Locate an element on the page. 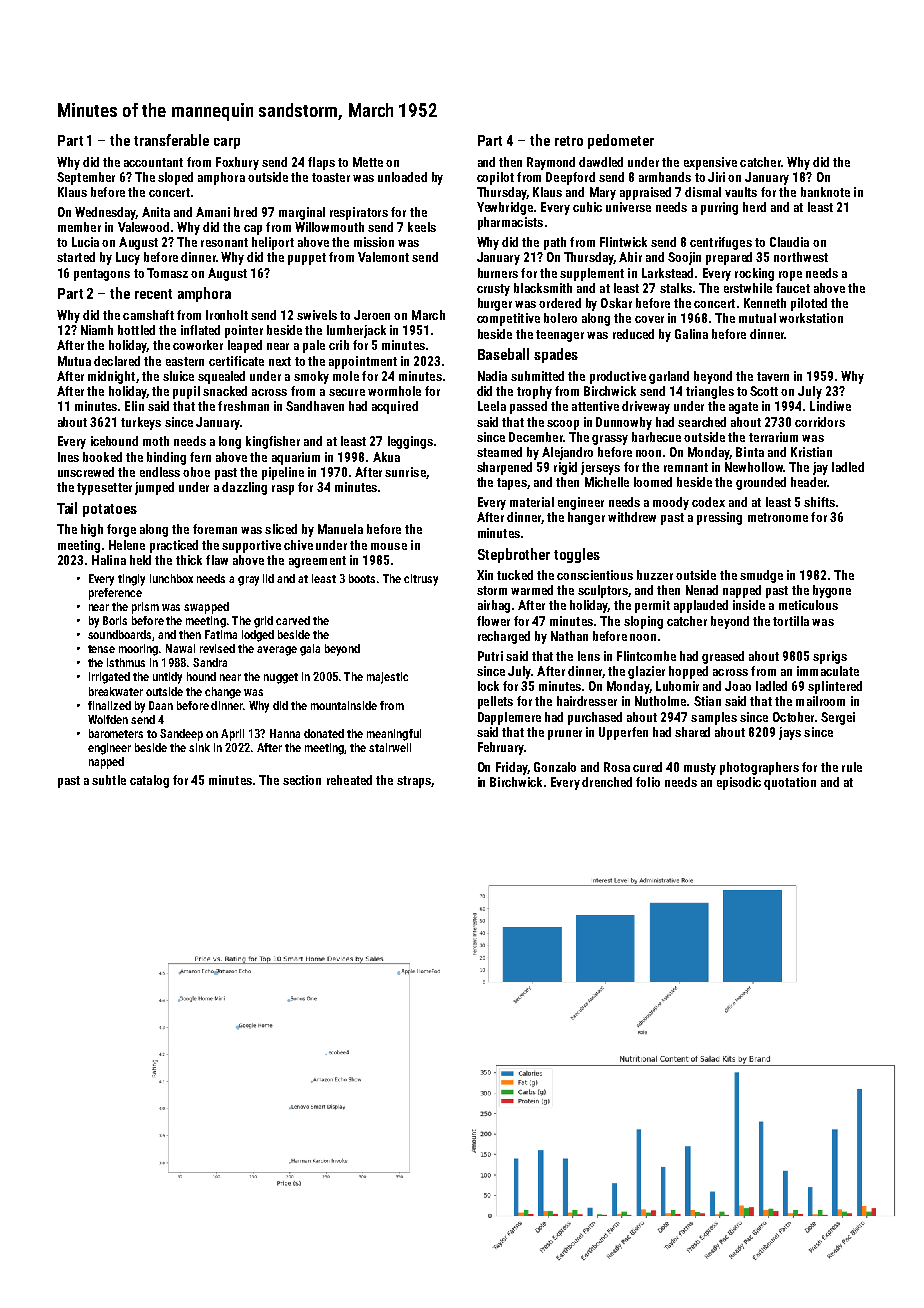 The width and height of the image is (924, 1308). midnight is located at coordinates (111, 377).
